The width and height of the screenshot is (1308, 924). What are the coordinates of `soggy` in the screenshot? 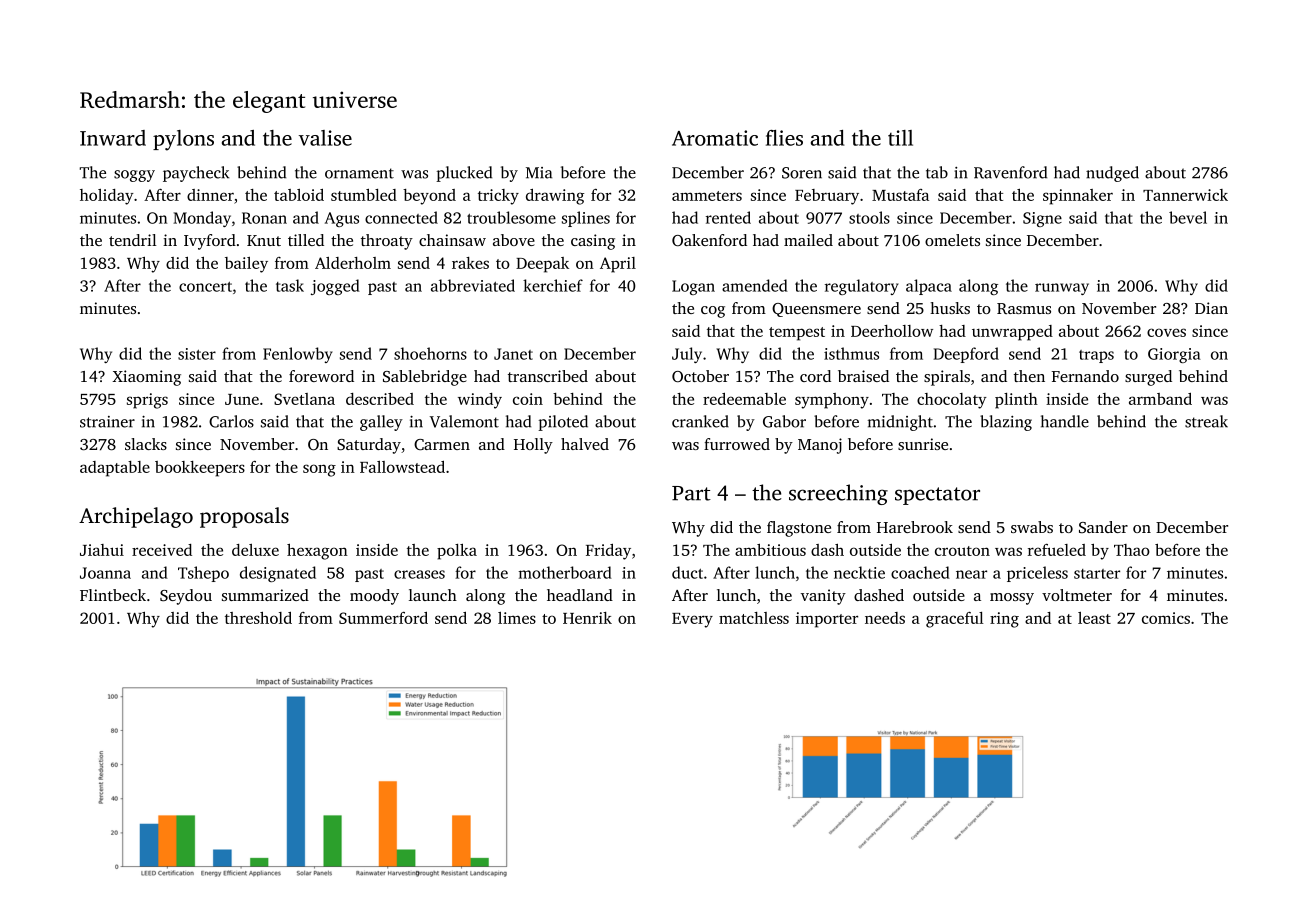 It's located at (134, 176).
